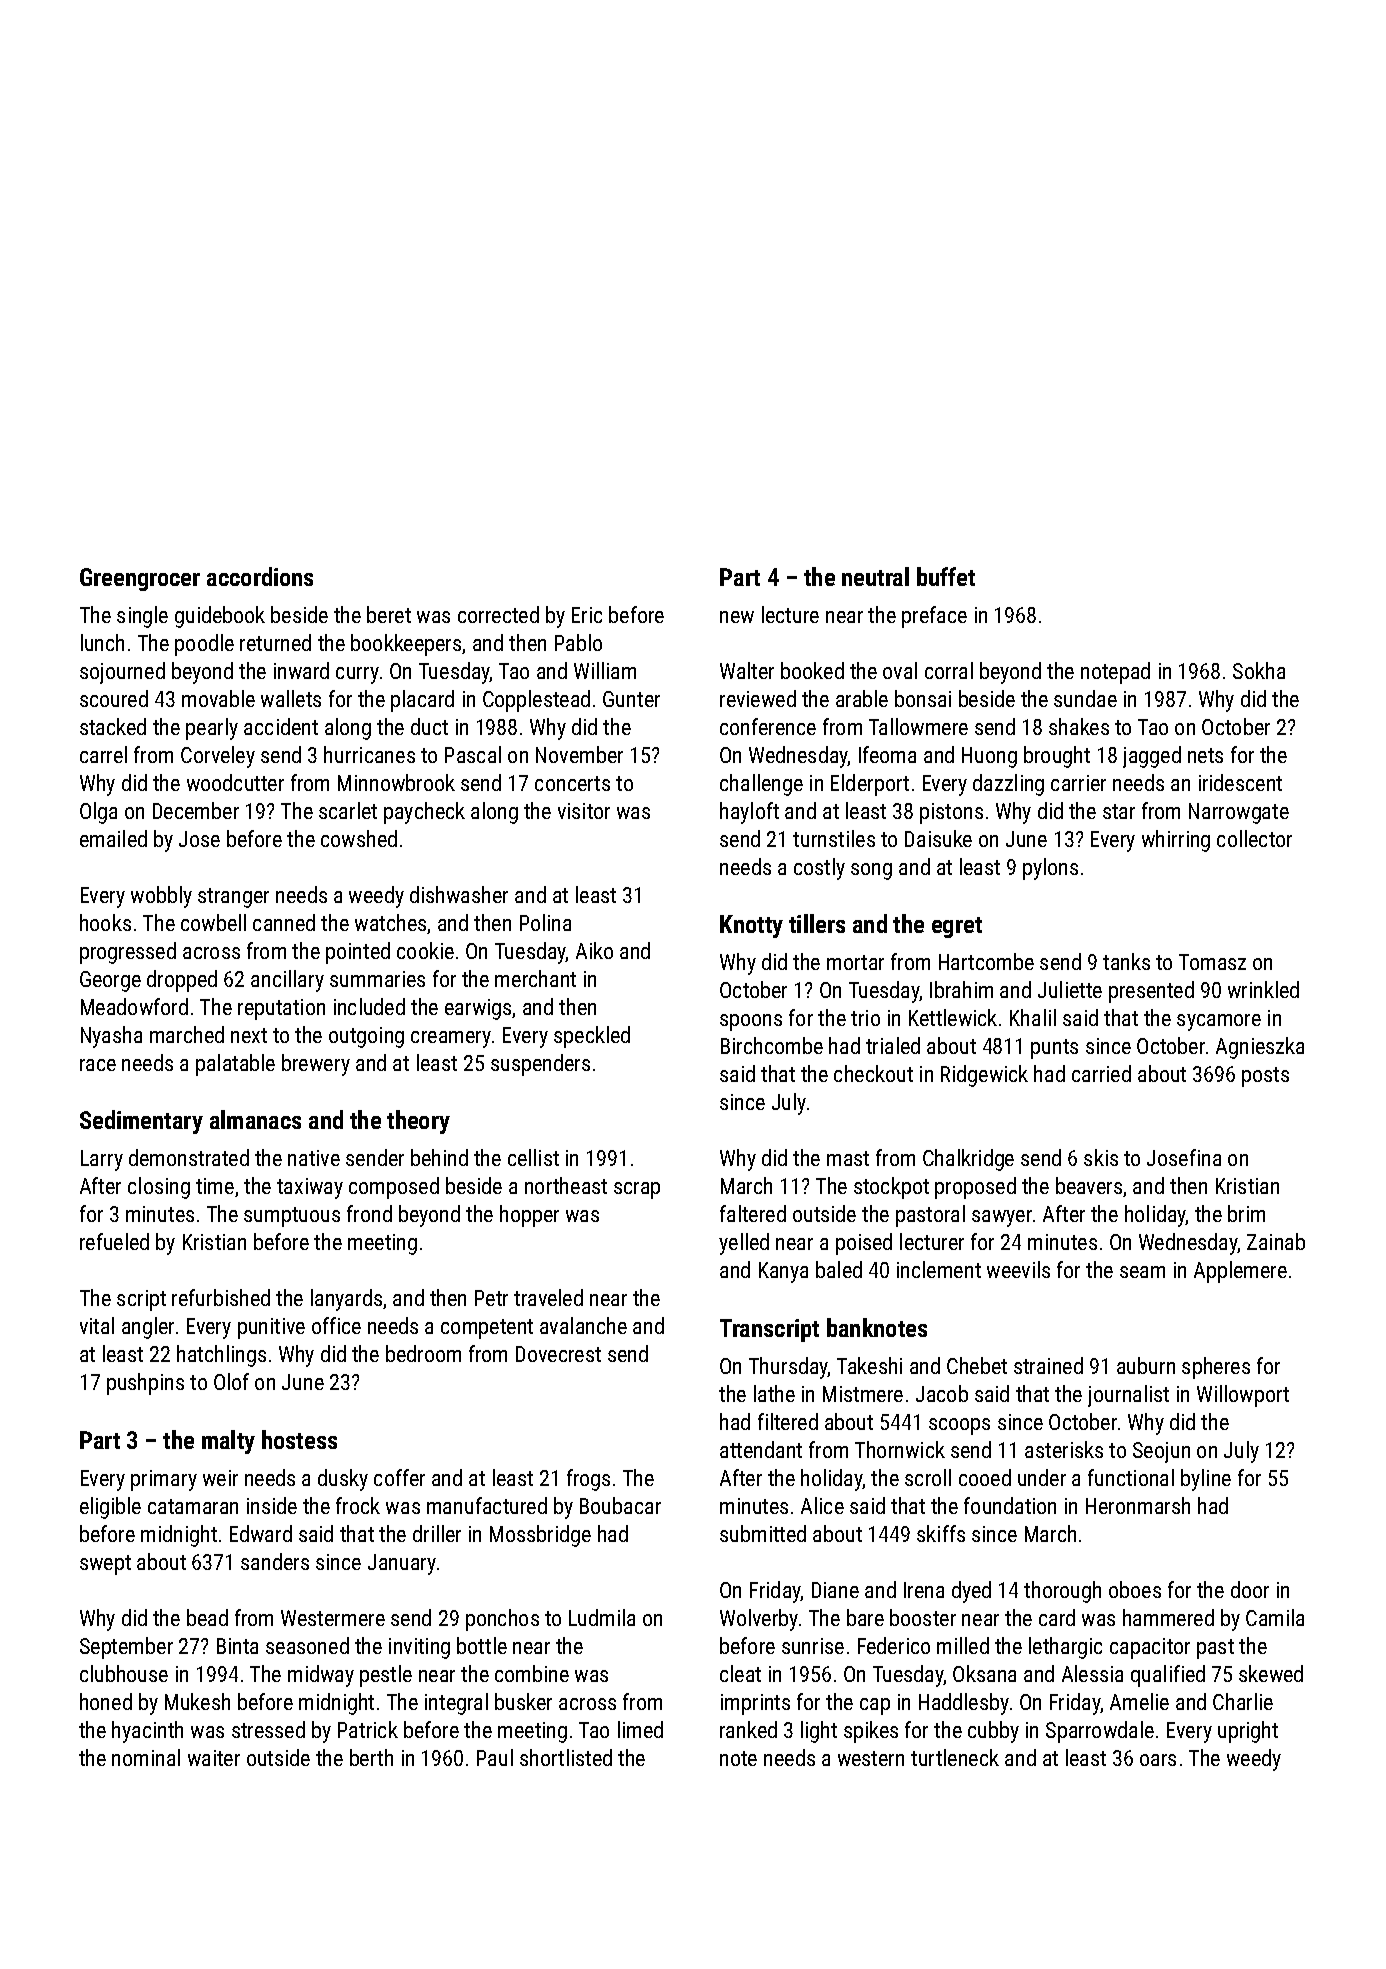  Describe the element at coordinates (371, 1757) in the page. I see `berth` at that location.
